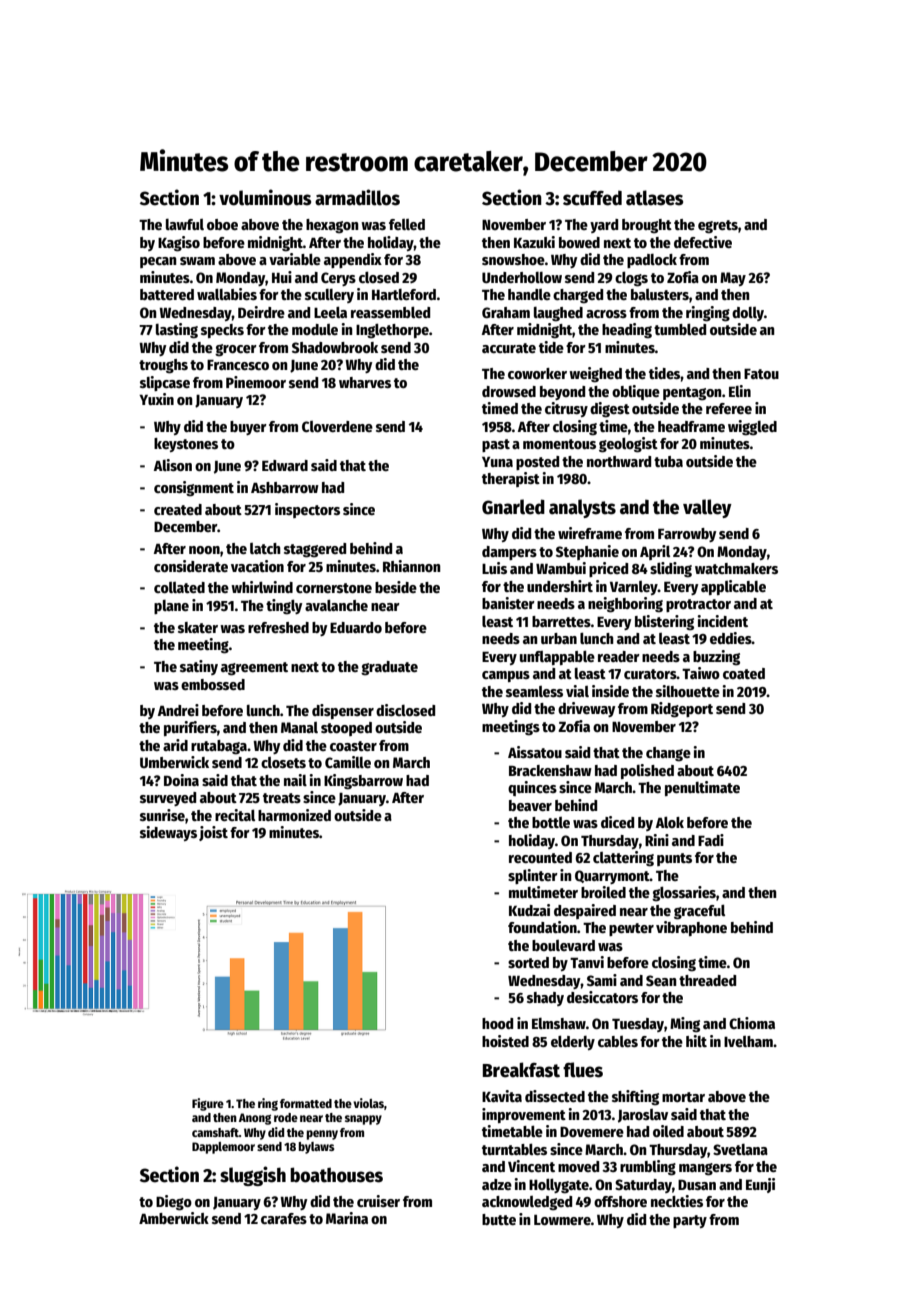  What do you see at coordinates (356, 627) in the image?
I see `Eduardo` at bounding box center [356, 627].
